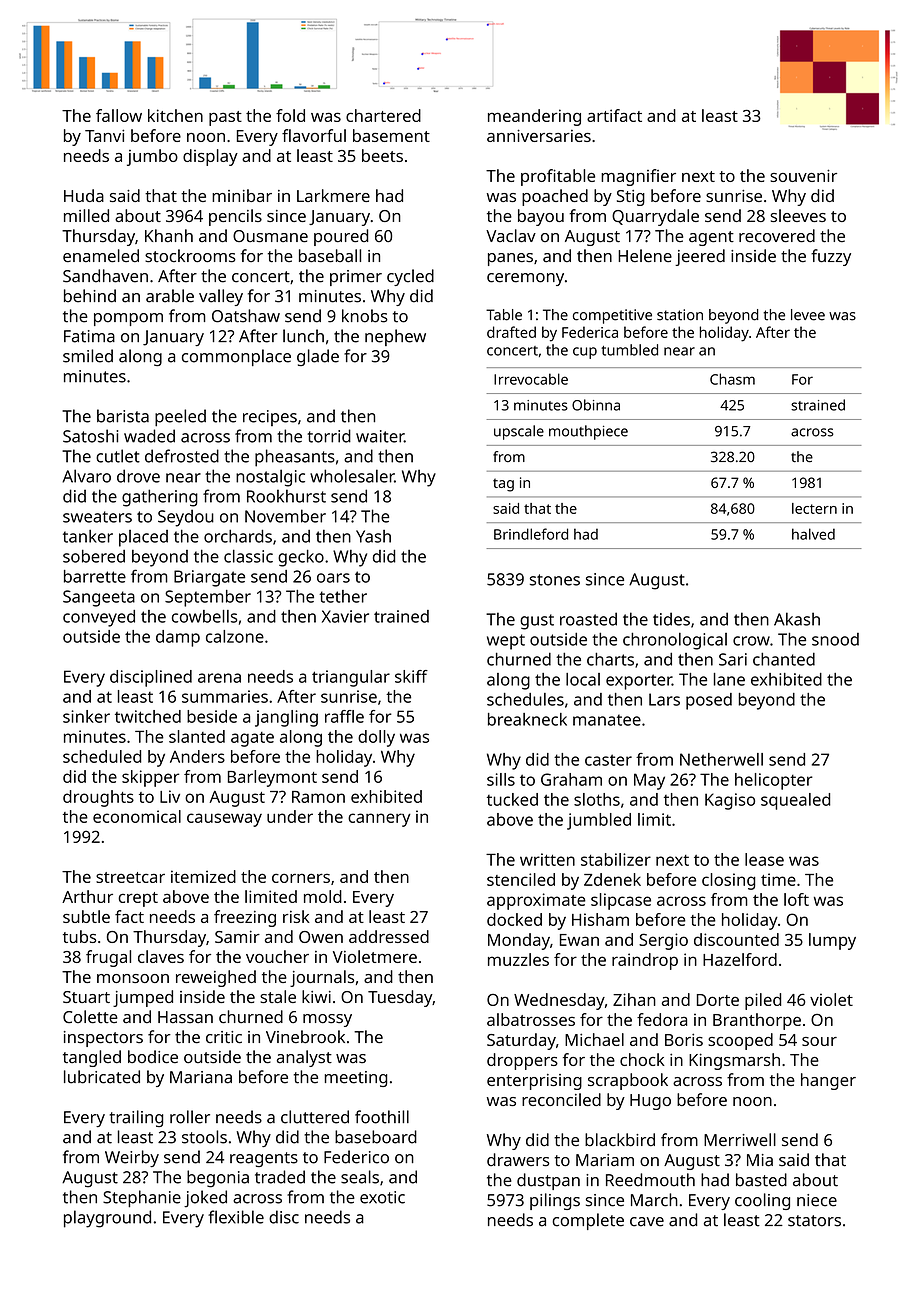 This document has width=924, height=1314. Describe the element at coordinates (757, 1021) in the document. I see `Branthorpe` at that location.
